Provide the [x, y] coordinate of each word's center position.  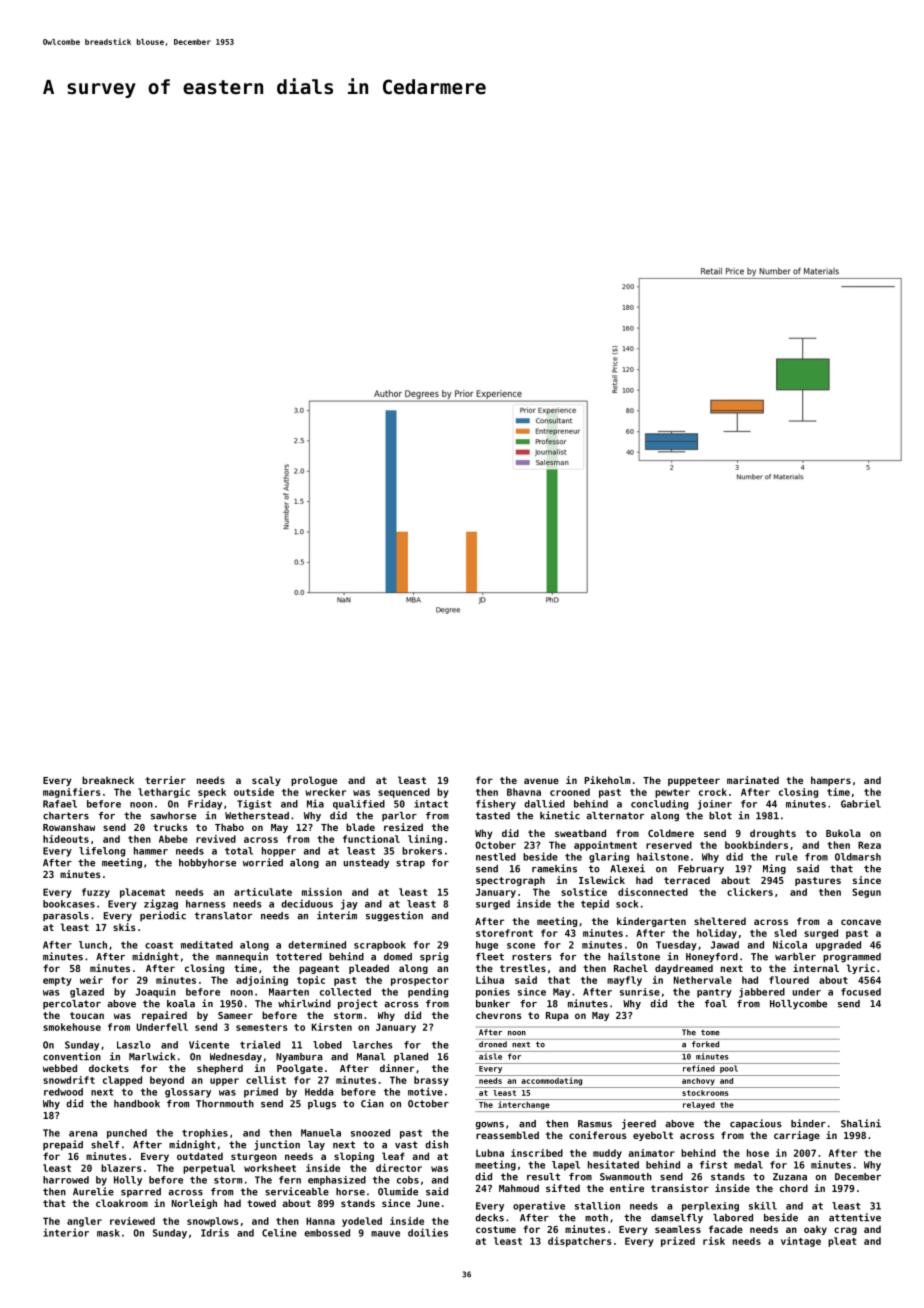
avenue [541, 781]
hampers [831, 781]
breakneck [108, 780]
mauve [385, 1234]
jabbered [762, 993]
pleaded [369, 969]
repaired [164, 1016]
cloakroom [122, 1203]
